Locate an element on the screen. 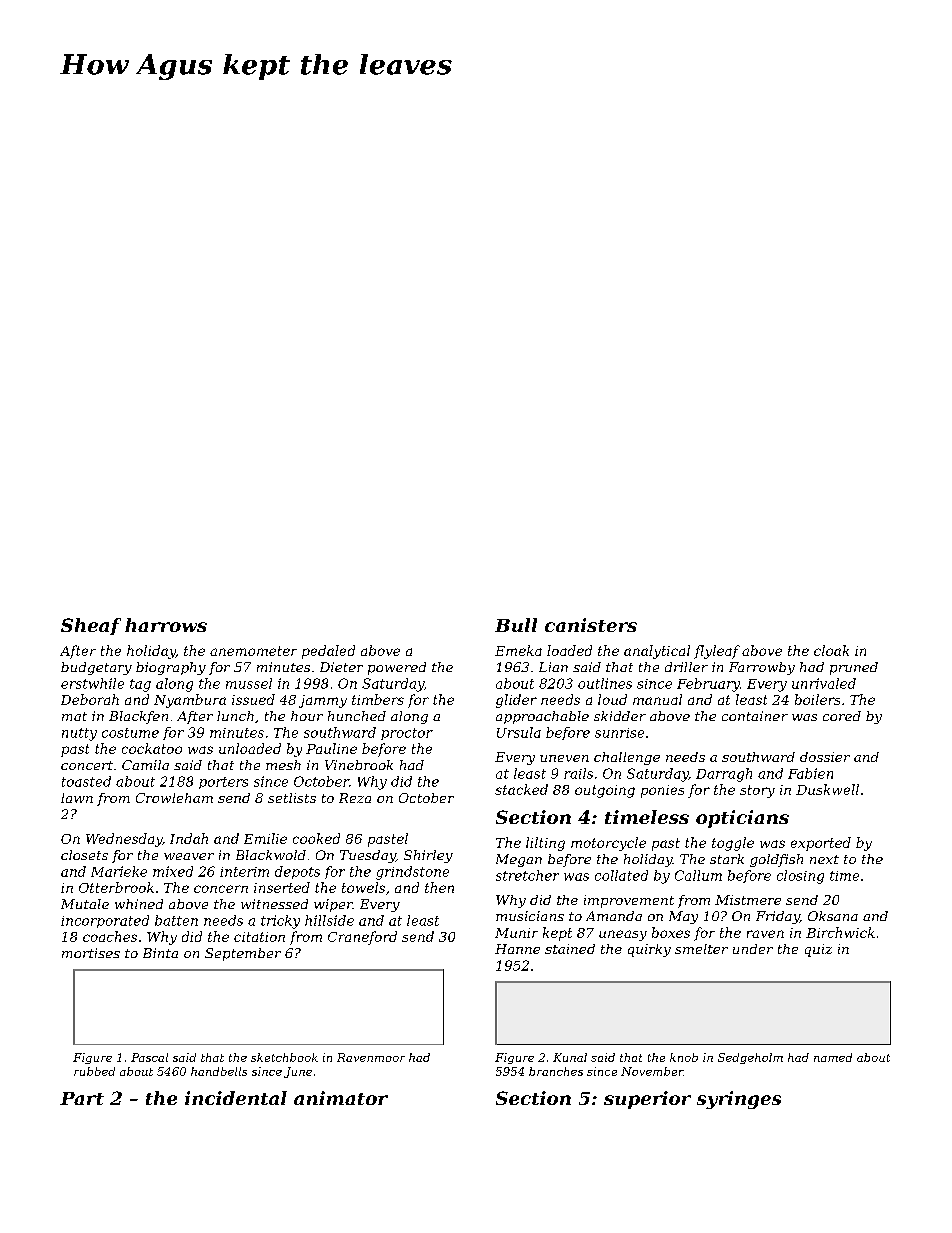  Crowleham is located at coordinates (174, 798).
